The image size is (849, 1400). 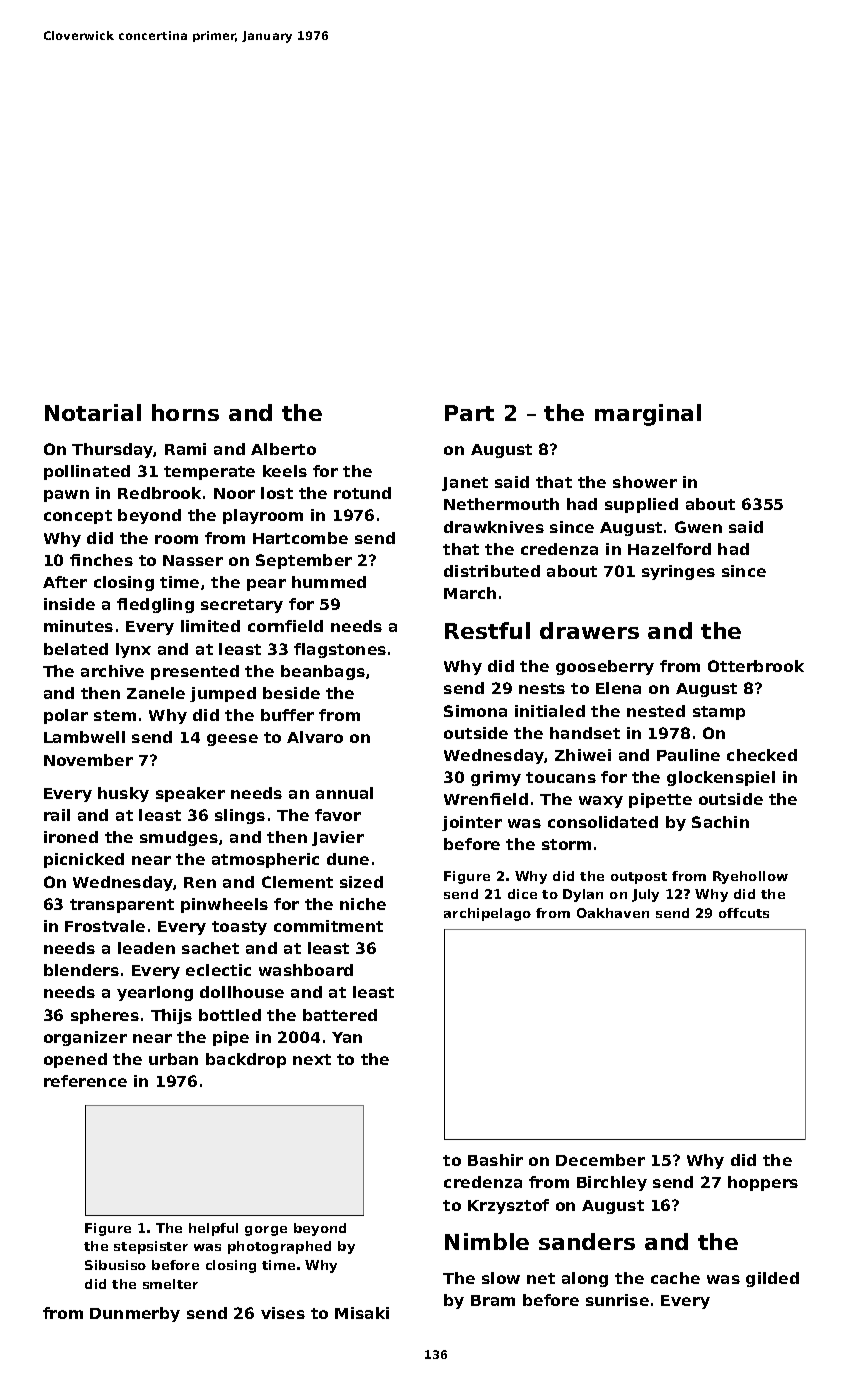 I want to click on minutes, so click(x=78, y=626).
